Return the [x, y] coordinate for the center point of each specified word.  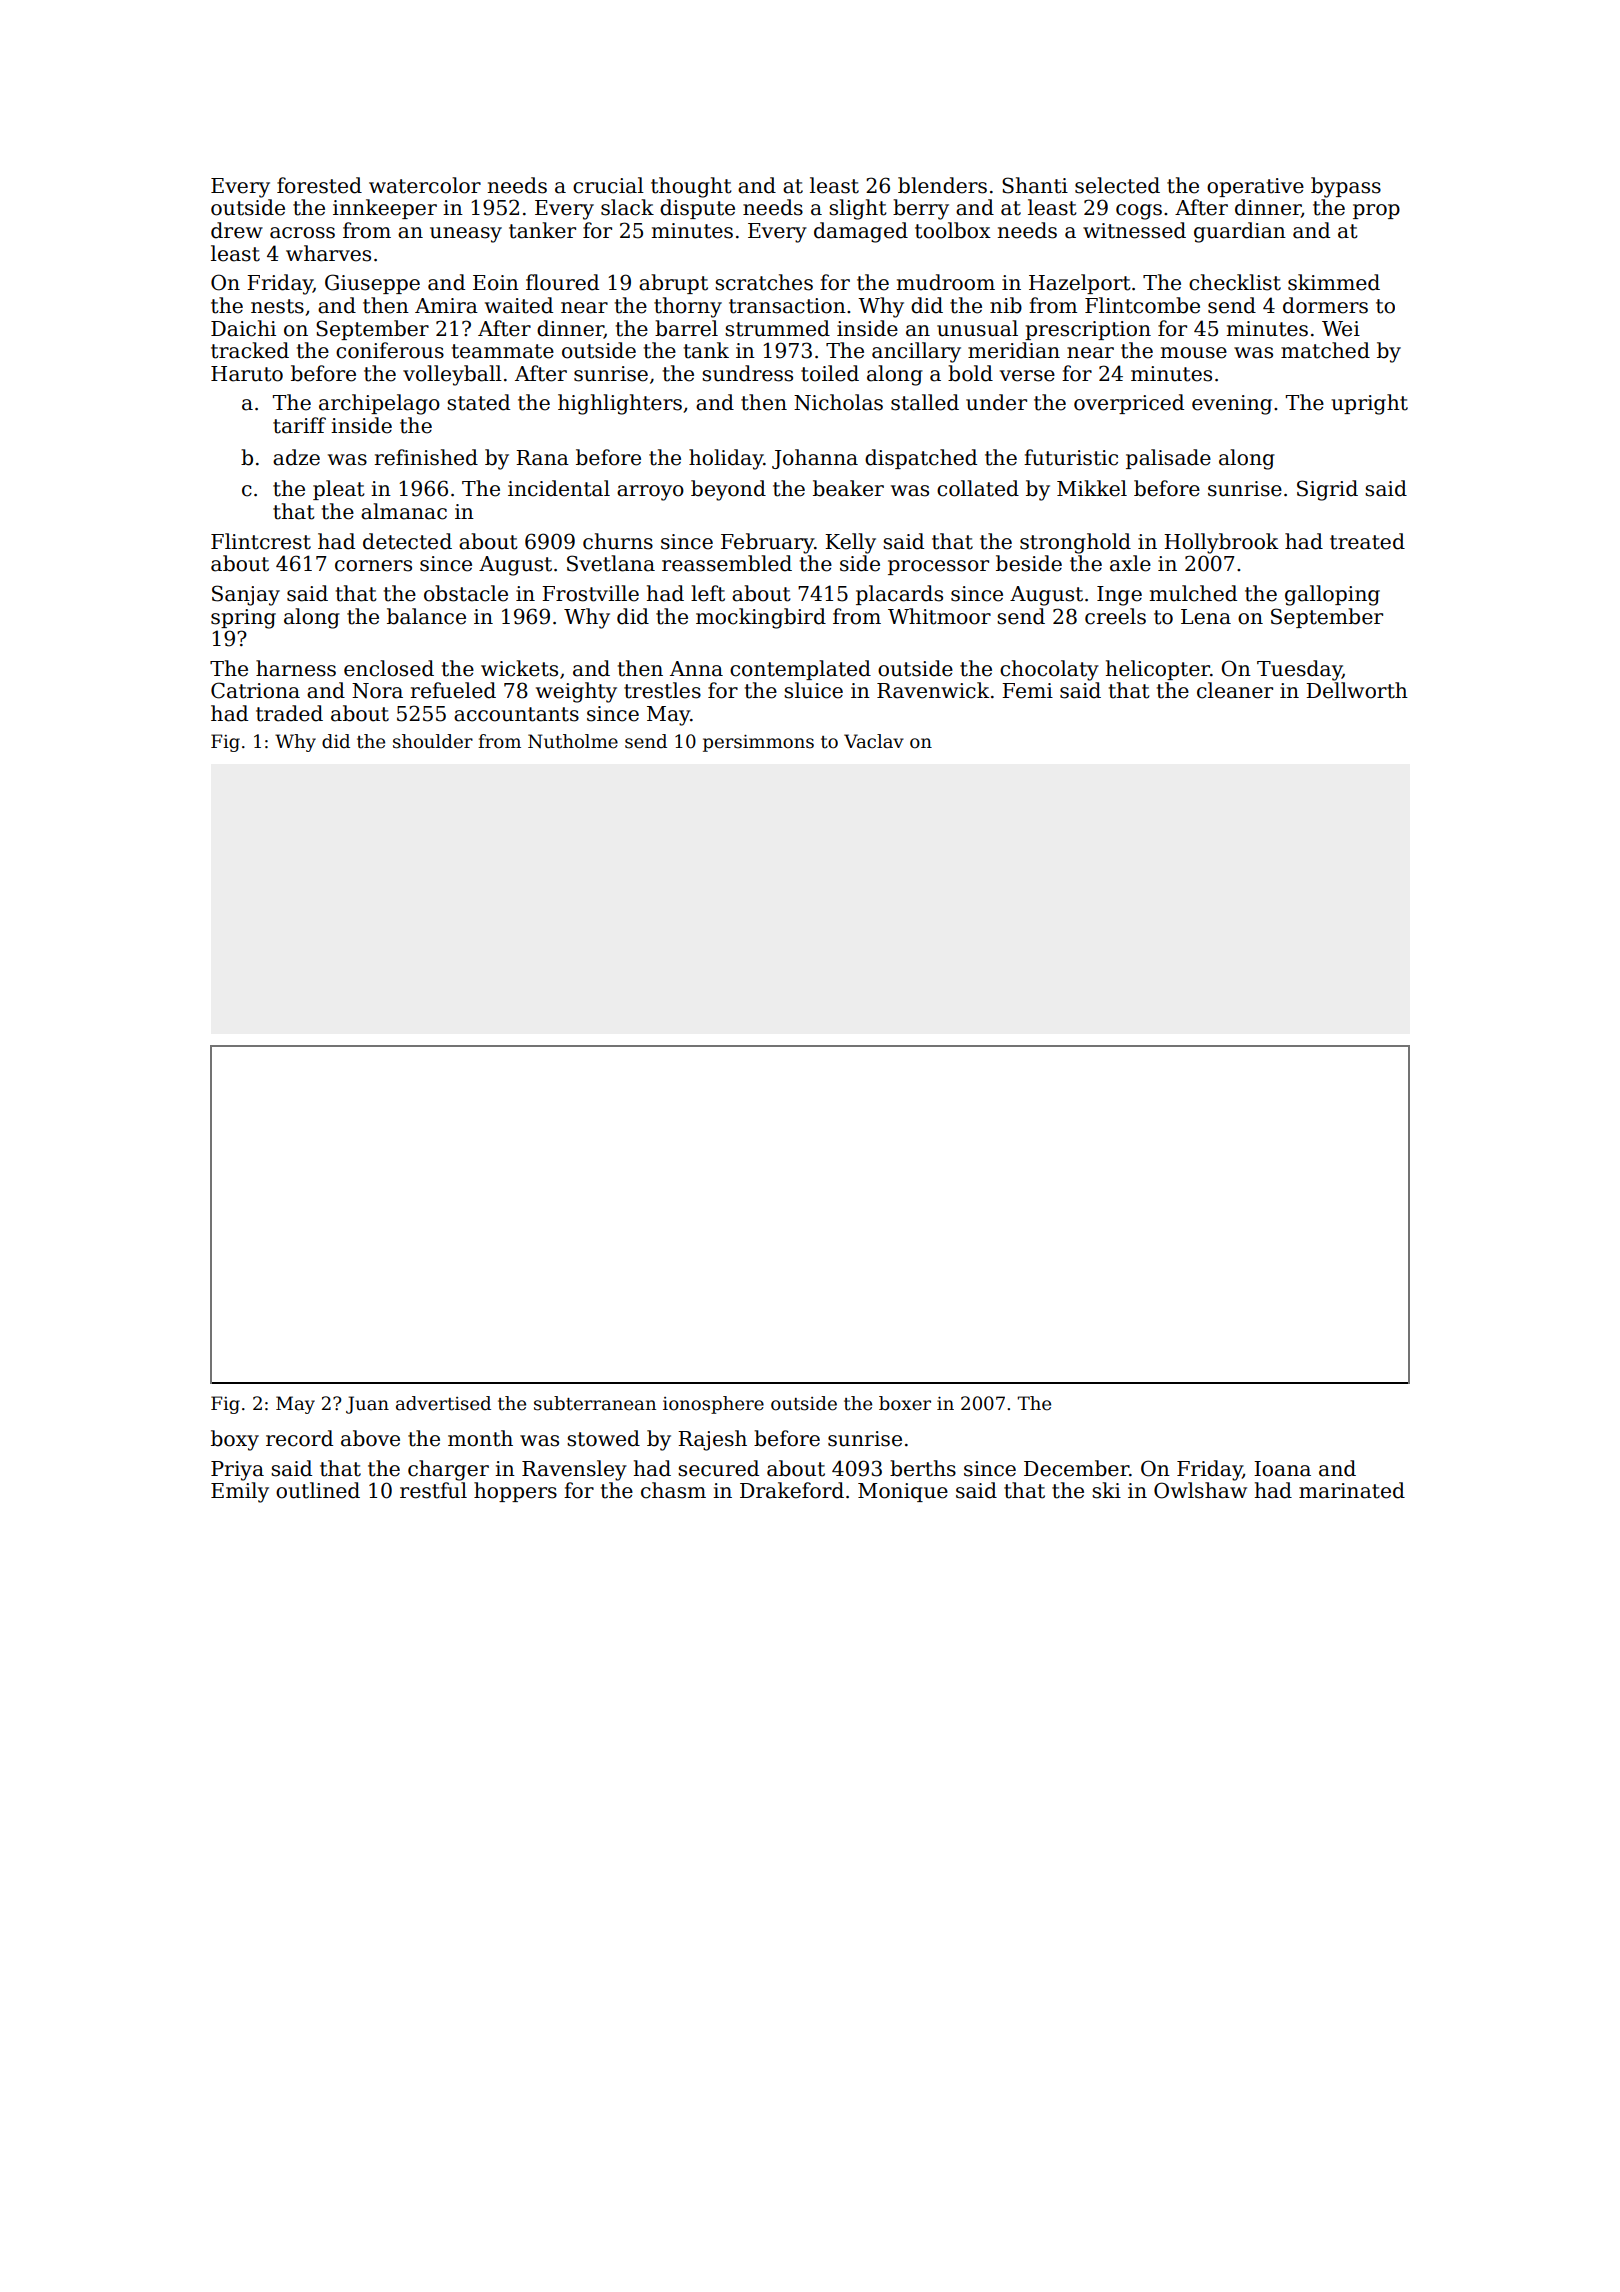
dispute [697, 209]
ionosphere [713, 1405]
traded [289, 713]
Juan [367, 1405]
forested [319, 185]
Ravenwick [933, 690]
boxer [905, 1403]
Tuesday [1299, 670]
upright [1369, 404]
